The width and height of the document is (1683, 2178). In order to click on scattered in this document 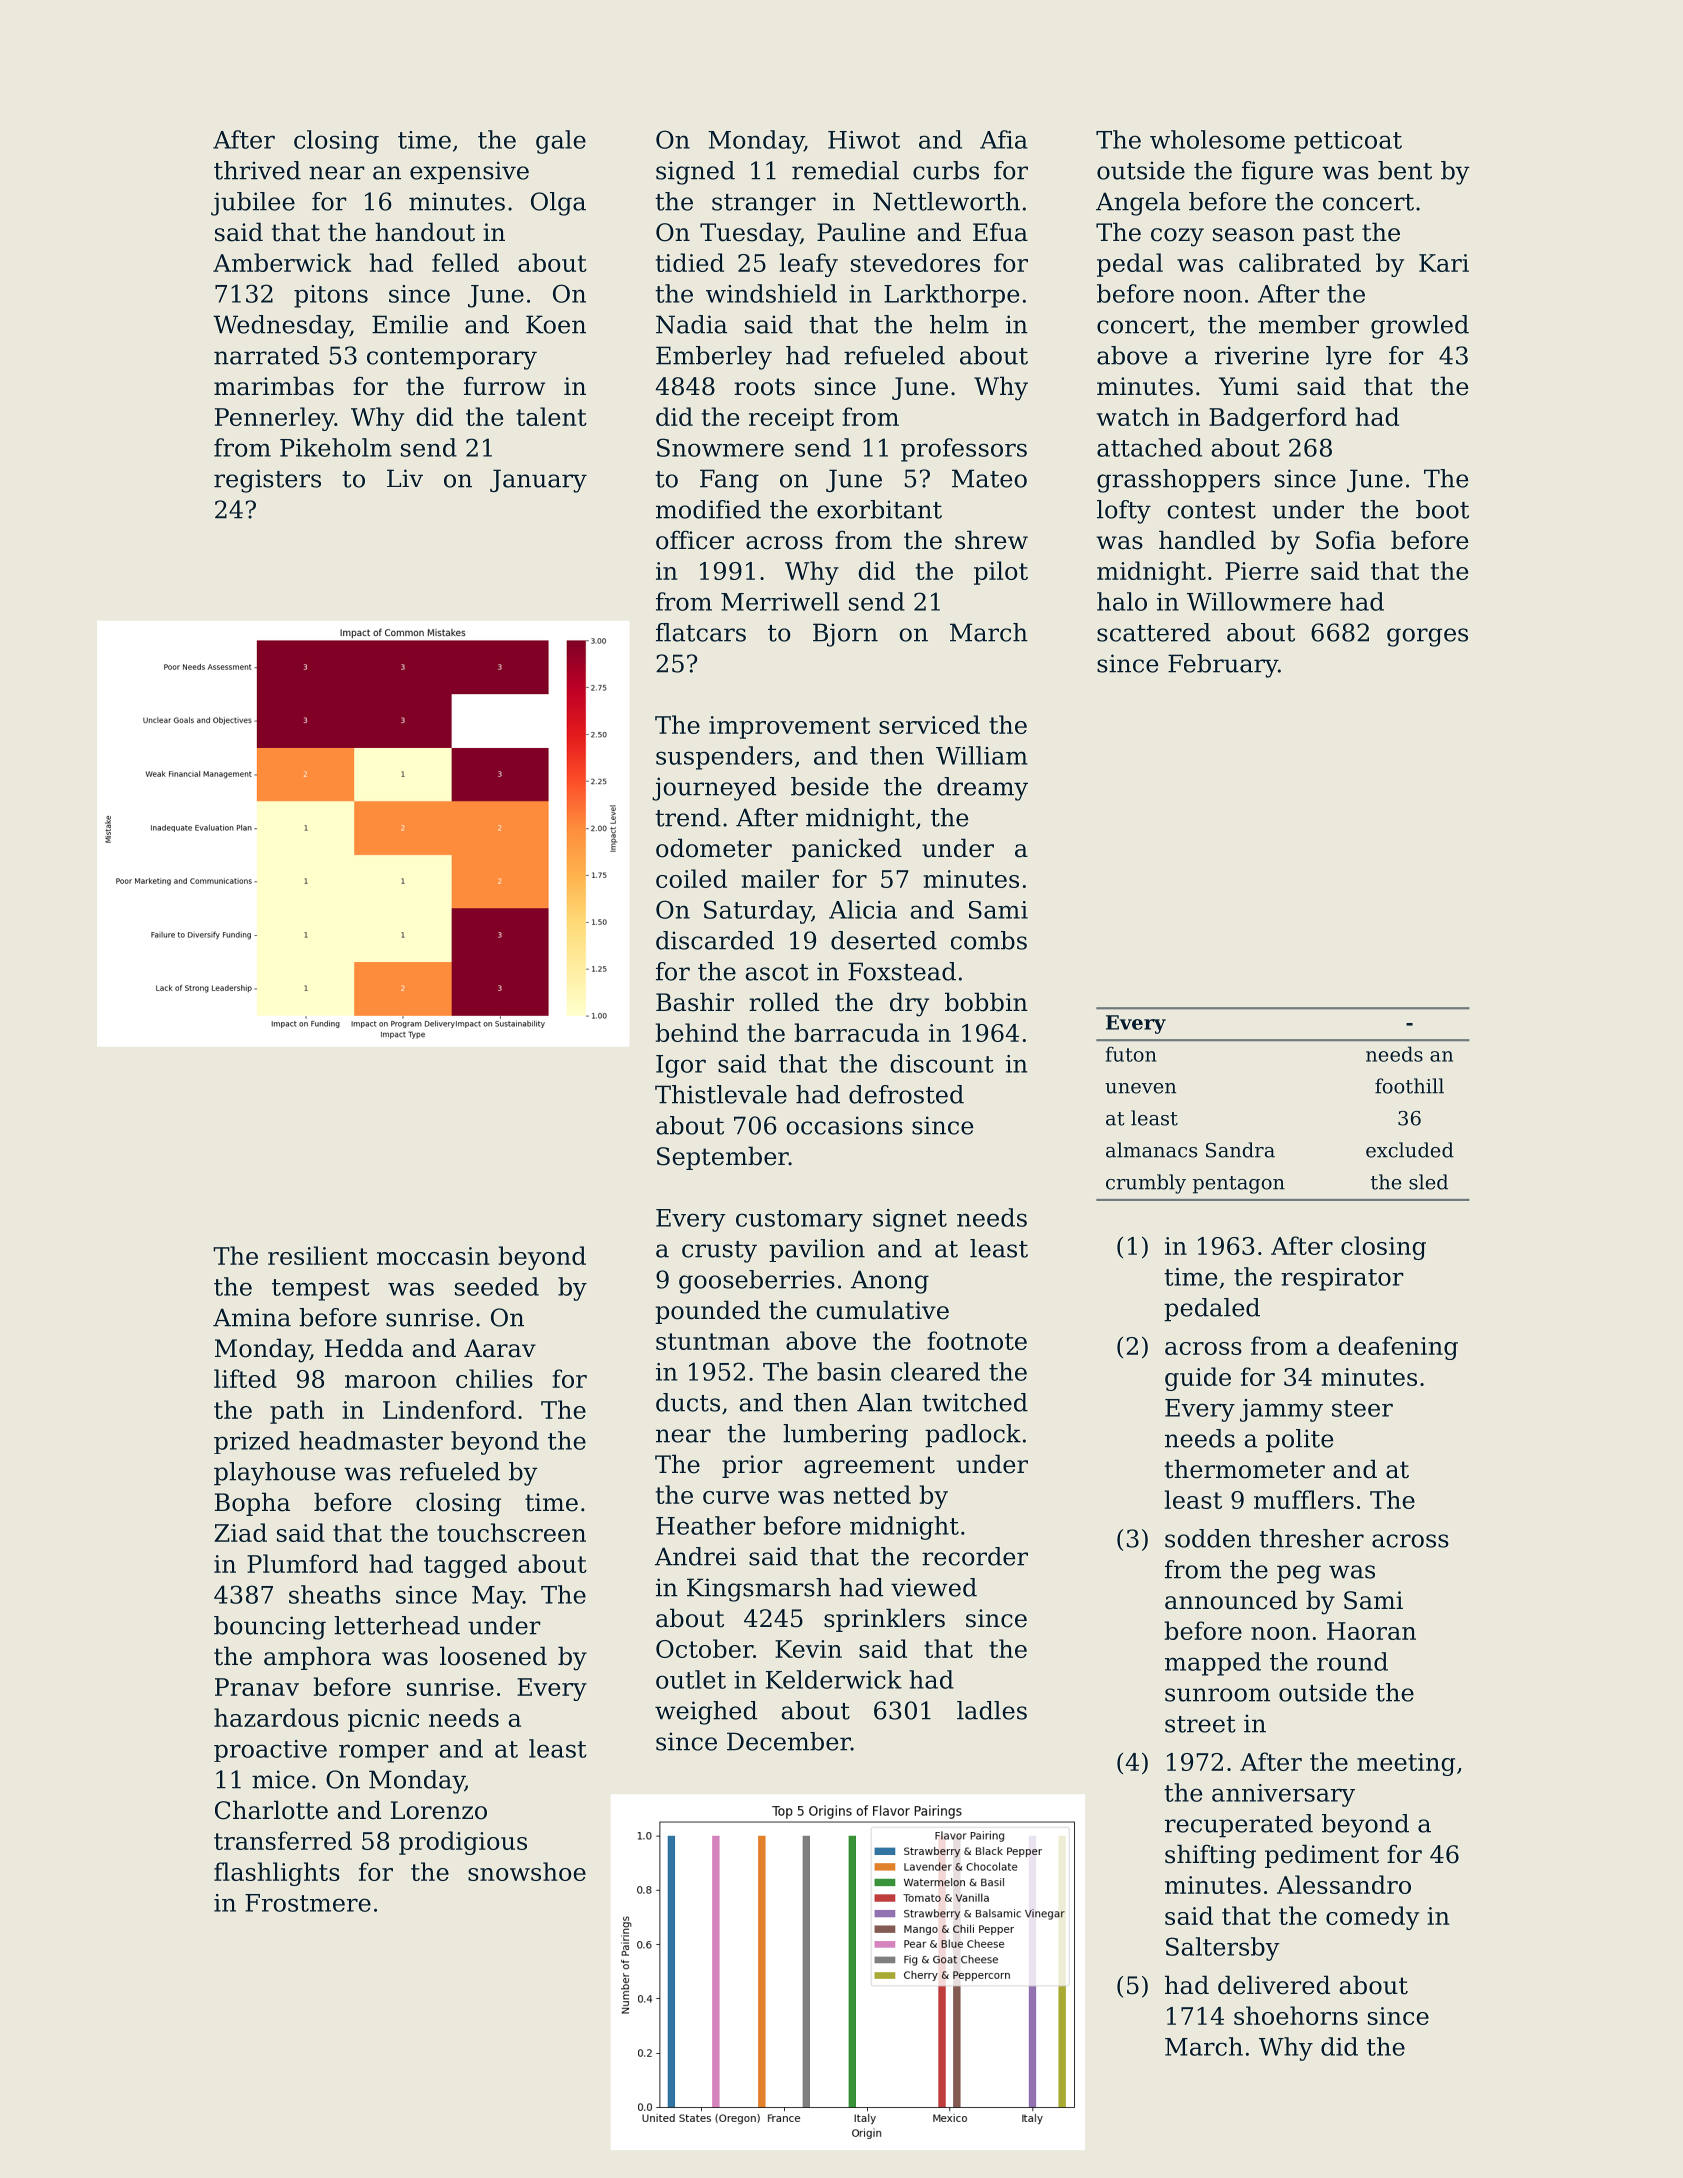, I will do `click(1154, 632)`.
